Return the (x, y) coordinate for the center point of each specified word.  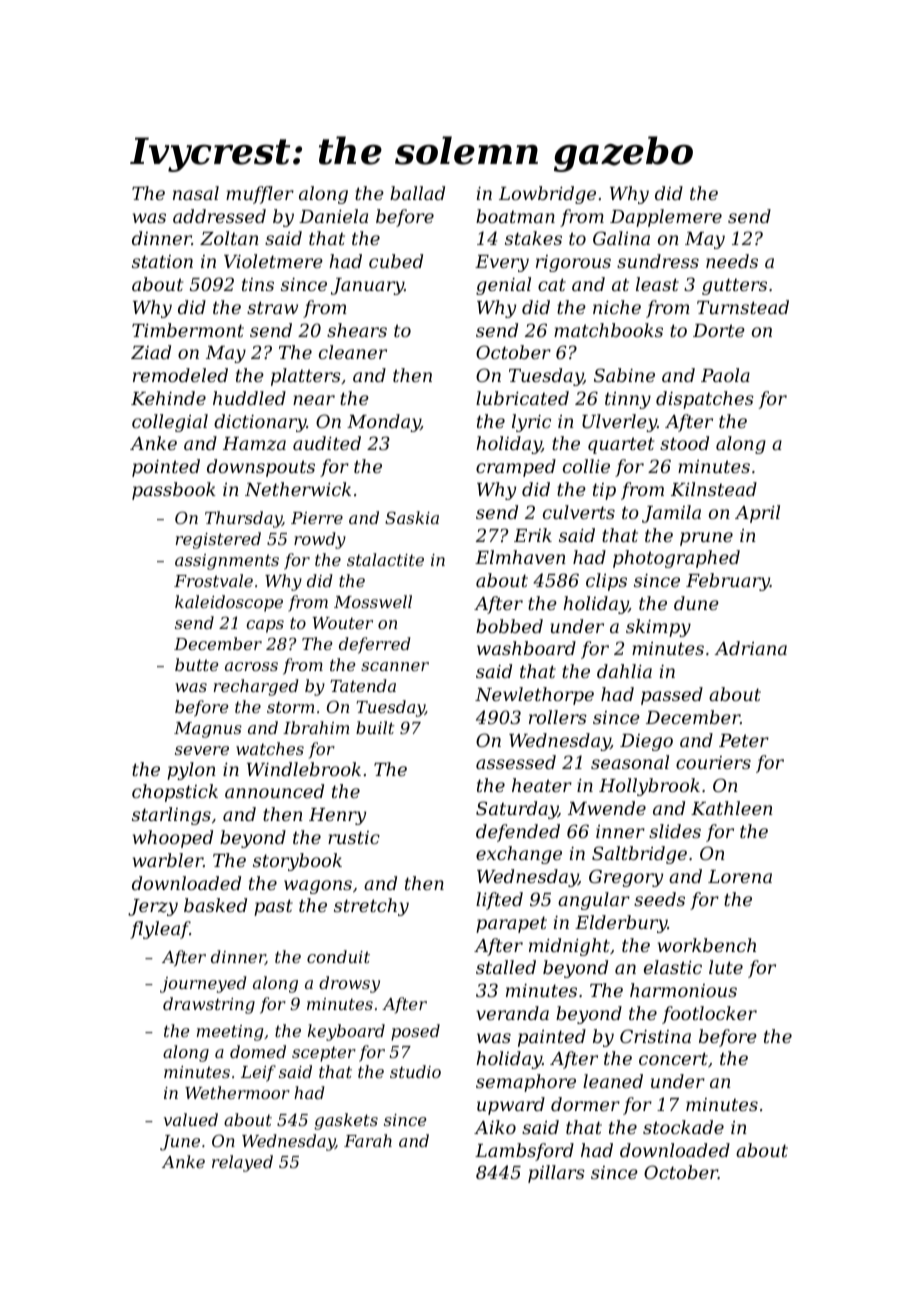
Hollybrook (649, 787)
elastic (673, 967)
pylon (191, 771)
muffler (260, 195)
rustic (354, 837)
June (180, 1143)
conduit (338, 956)
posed (415, 1032)
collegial (170, 423)
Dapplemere (666, 218)
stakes (533, 238)
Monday (384, 423)
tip (604, 491)
